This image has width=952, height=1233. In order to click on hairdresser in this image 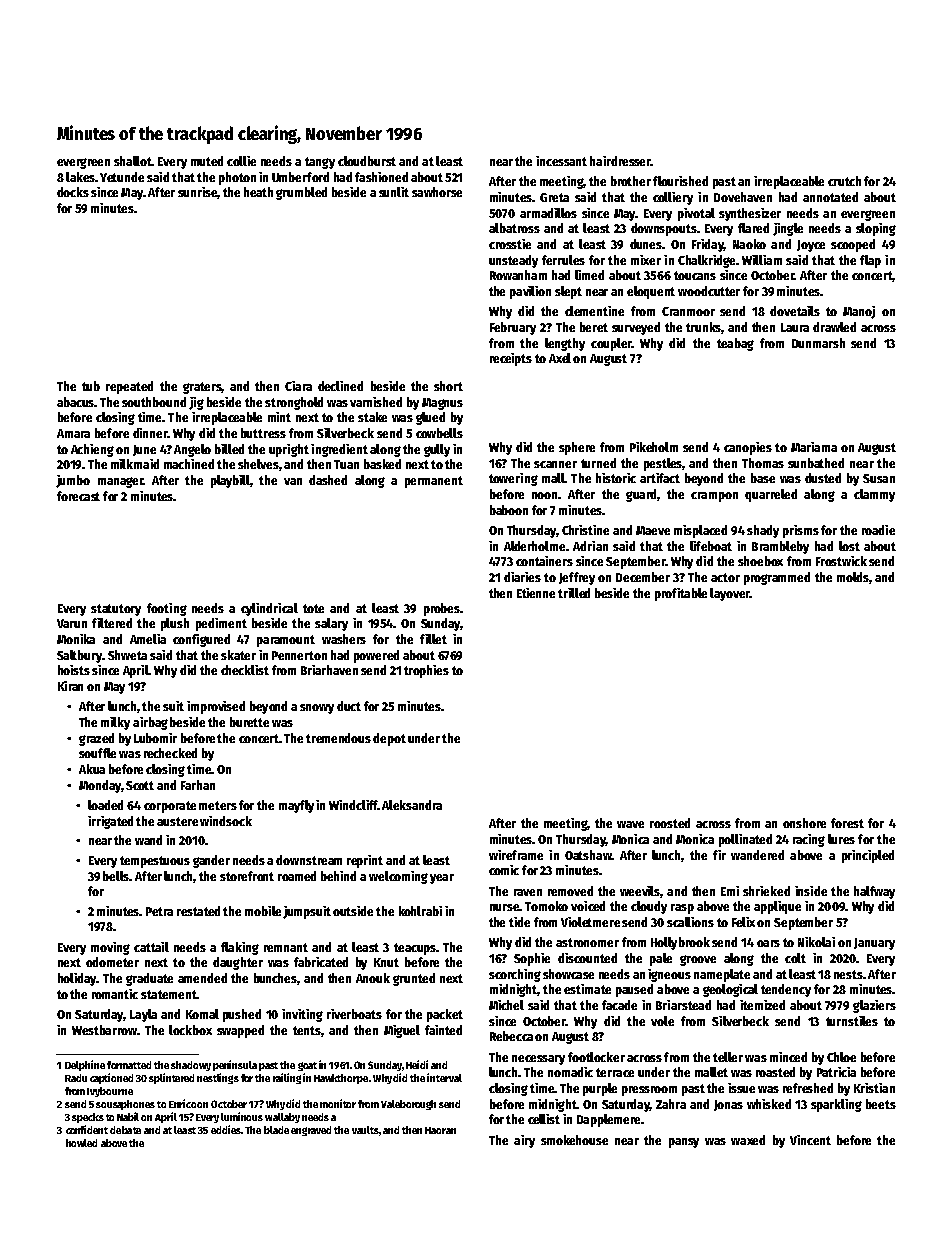, I will do `click(620, 161)`.
